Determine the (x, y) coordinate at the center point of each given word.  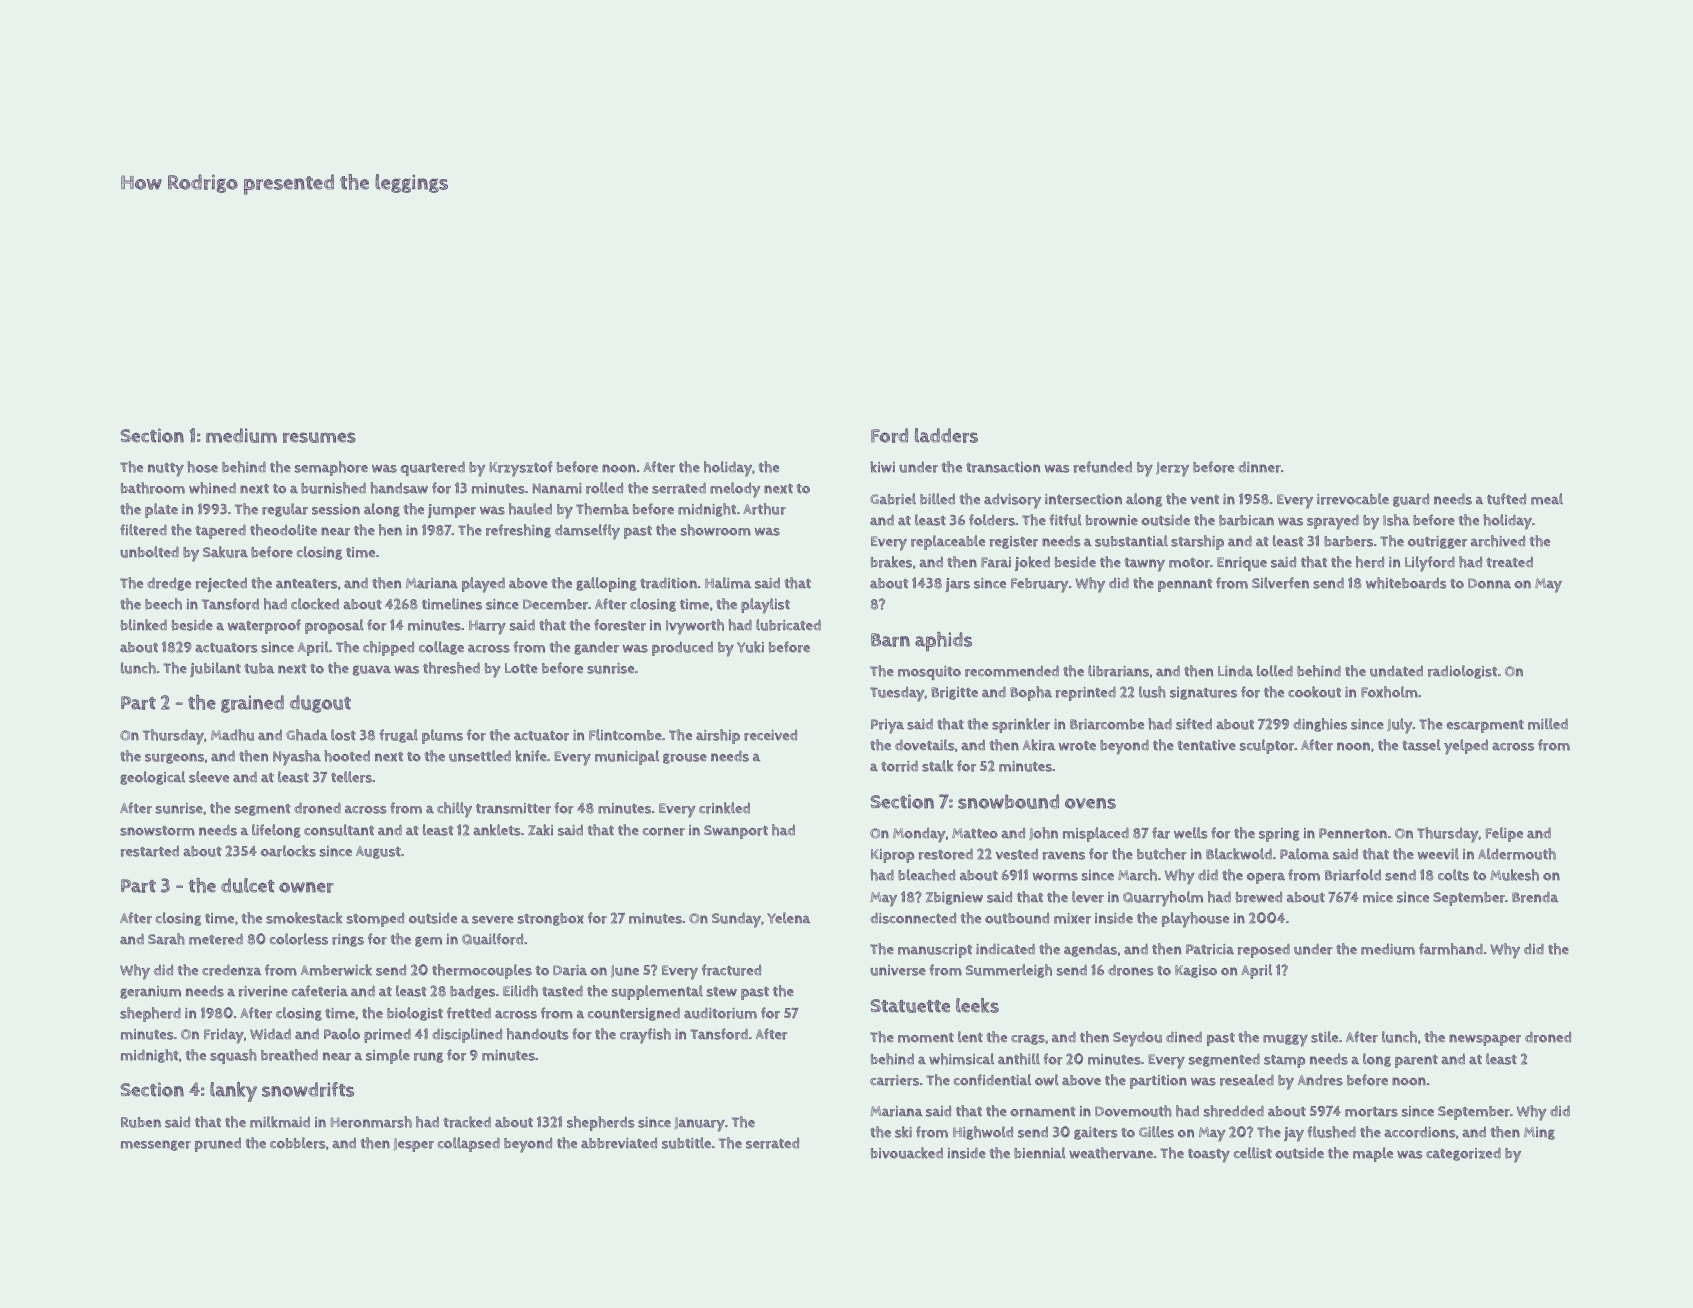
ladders (946, 435)
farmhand (1451, 949)
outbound (1017, 918)
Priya (887, 726)
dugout (320, 704)
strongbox (551, 919)
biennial (1040, 1153)
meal (1547, 499)
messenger (156, 1145)
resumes (319, 437)
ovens (1090, 803)
